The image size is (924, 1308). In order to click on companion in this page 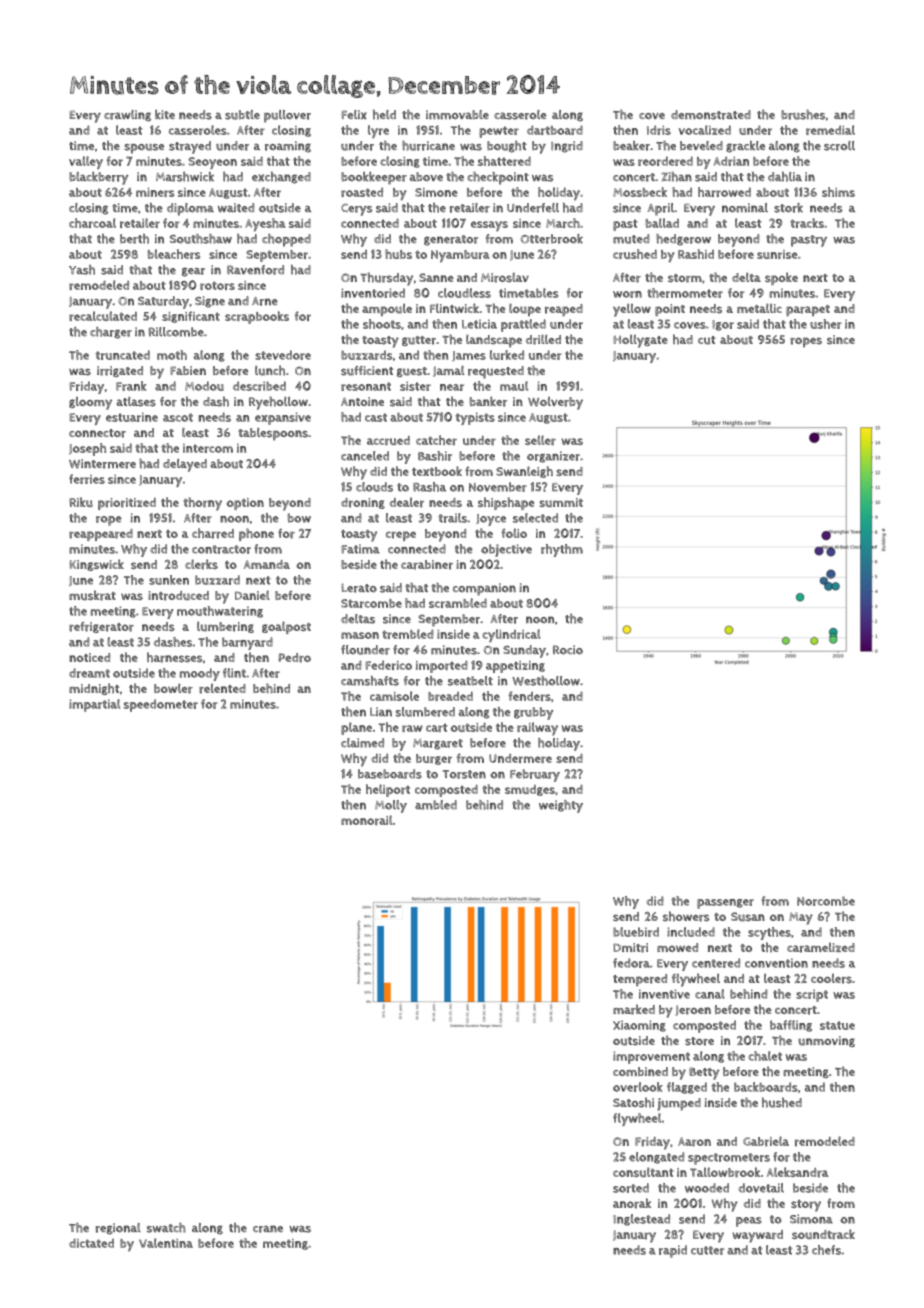, I will do `click(484, 589)`.
